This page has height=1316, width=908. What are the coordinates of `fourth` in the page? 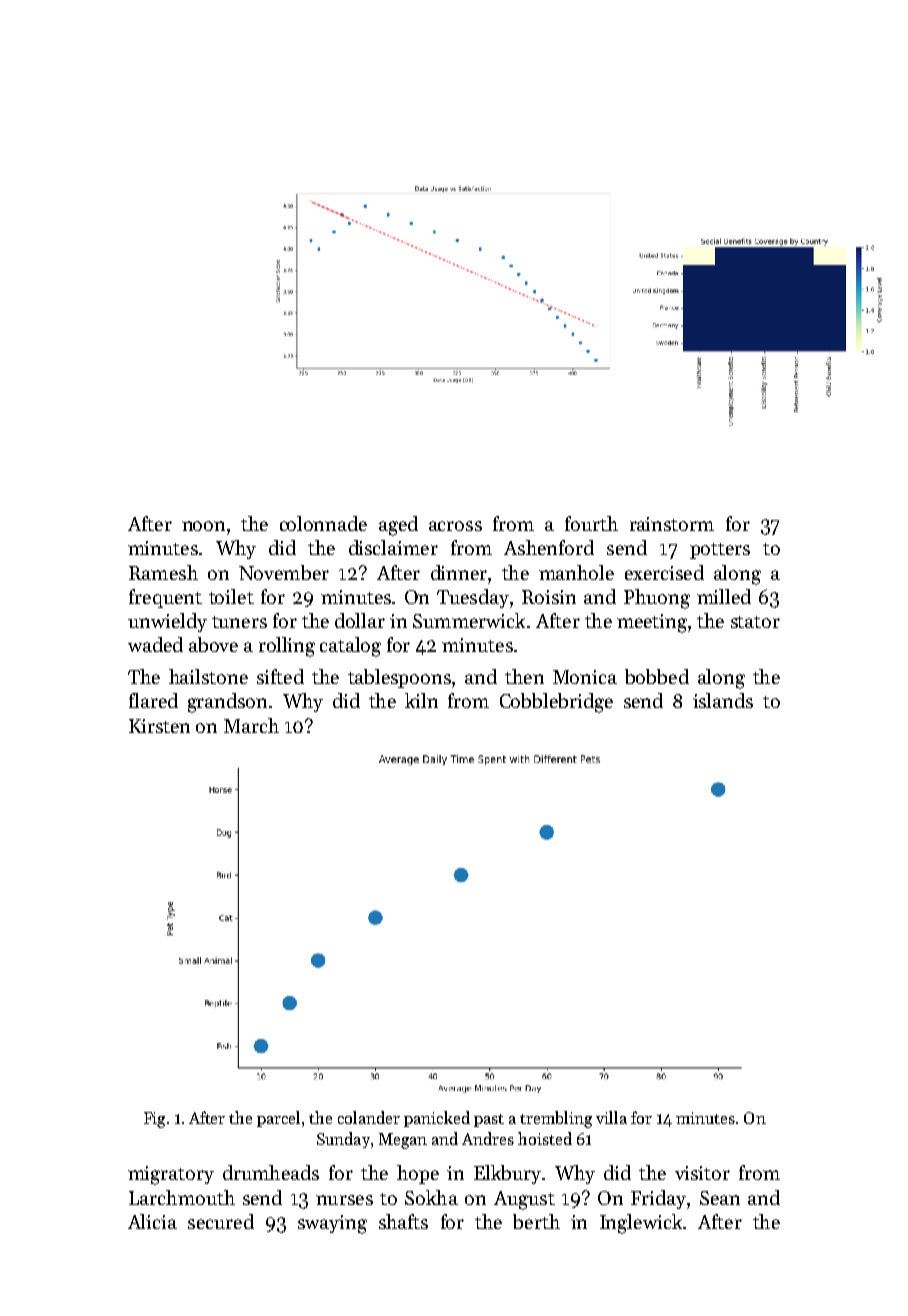 It's located at (591, 523).
